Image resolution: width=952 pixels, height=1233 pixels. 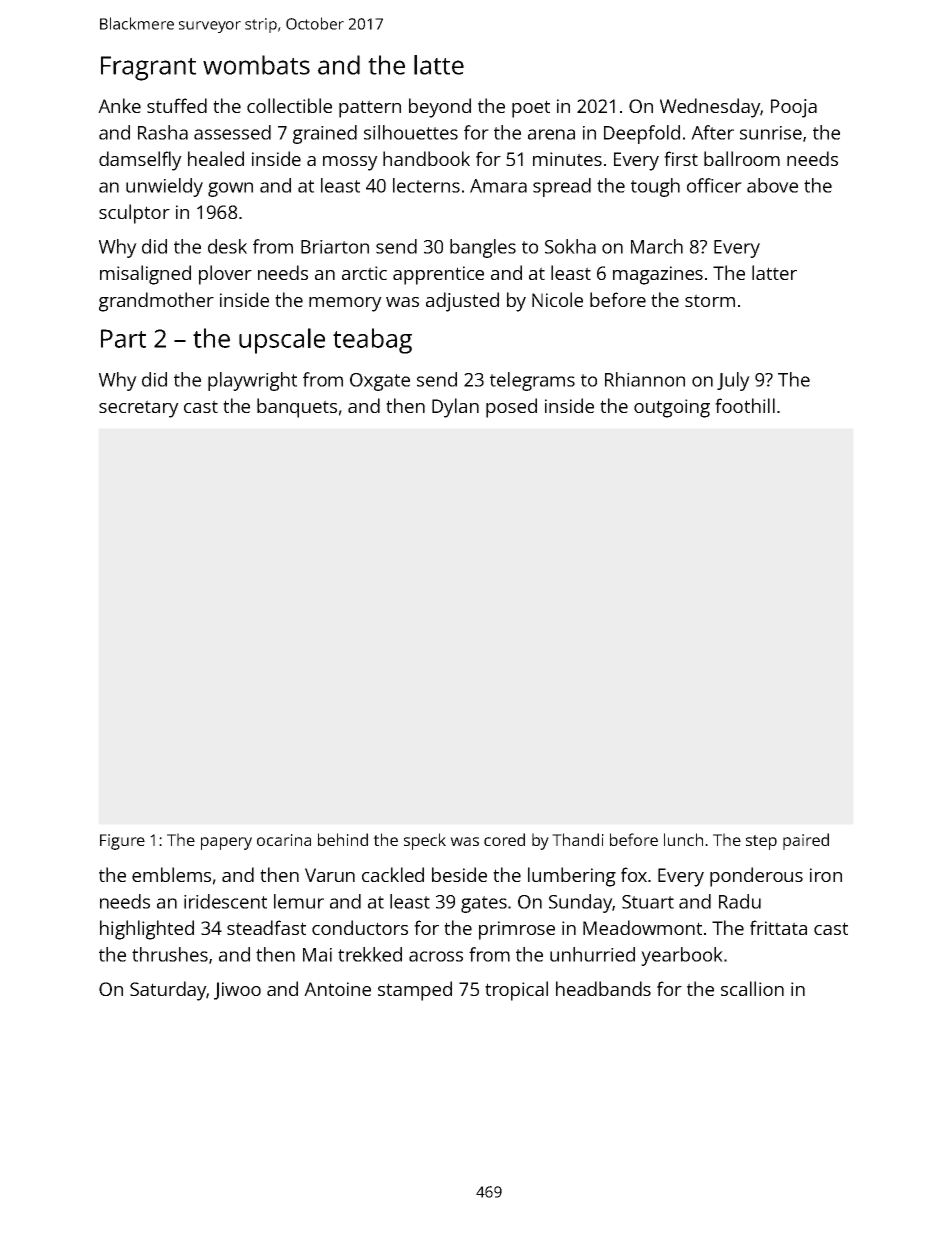 What do you see at coordinates (139, 409) in the screenshot?
I see `secretary` at bounding box center [139, 409].
